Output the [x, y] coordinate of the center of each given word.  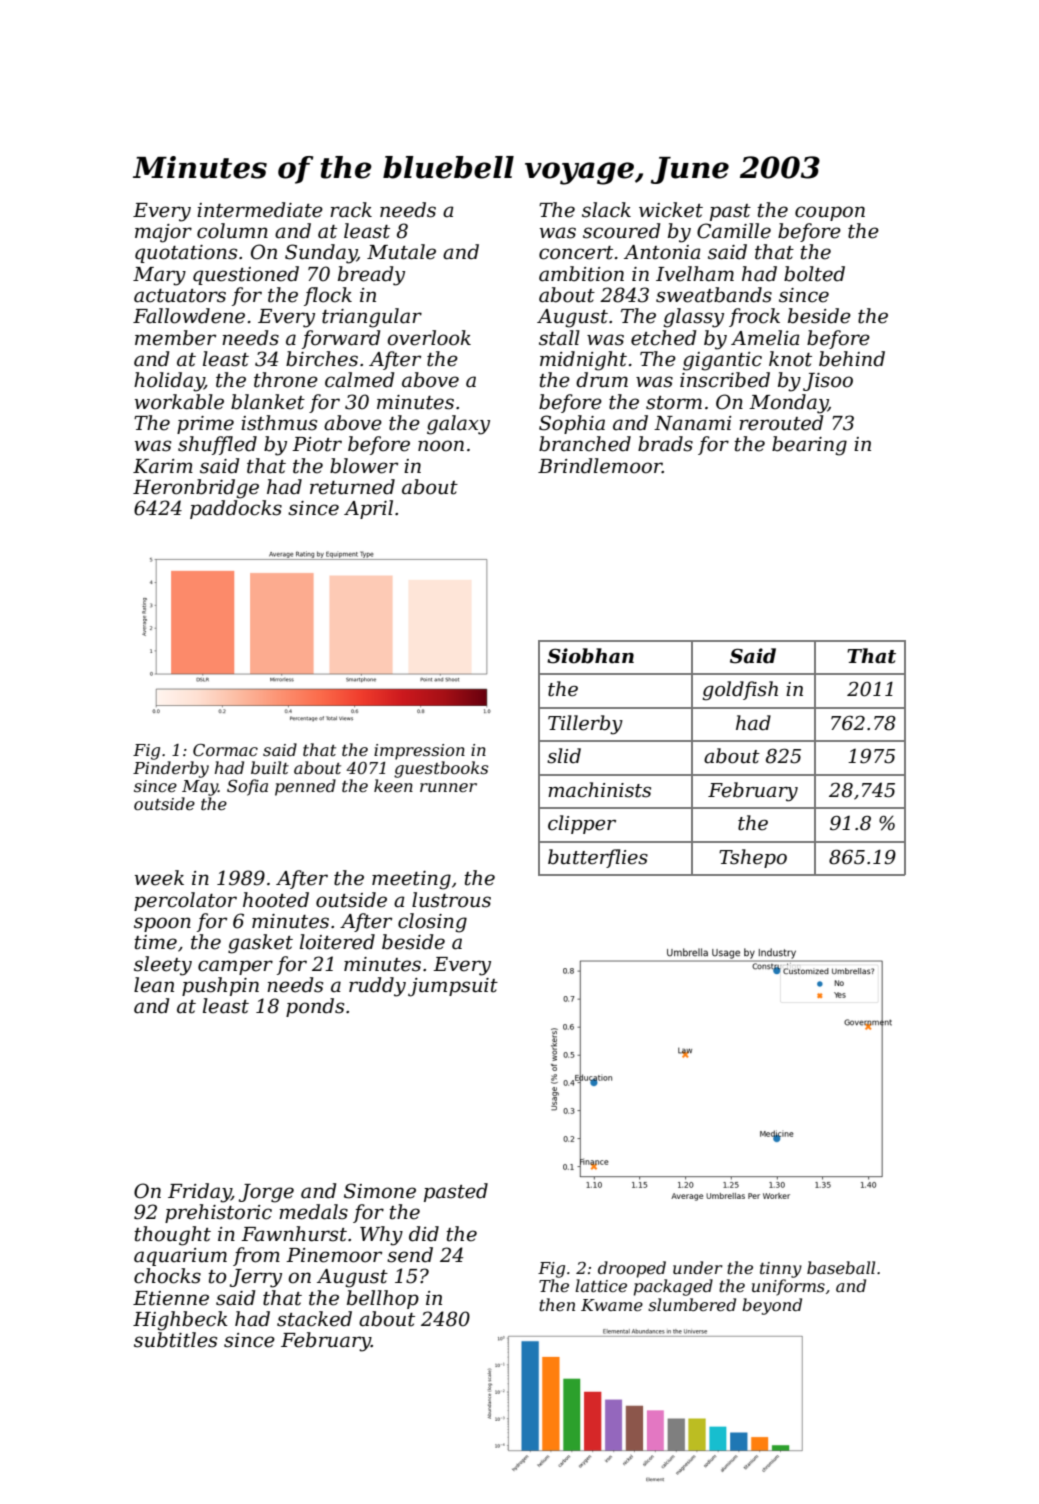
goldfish [740, 691]
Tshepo [753, 858]
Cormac [225, 750]
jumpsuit [453, 987]
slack [606, 210]
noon [441, 446]
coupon [830, 213]
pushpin [220, 986]
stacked [314, 1319]
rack [351, 210]
